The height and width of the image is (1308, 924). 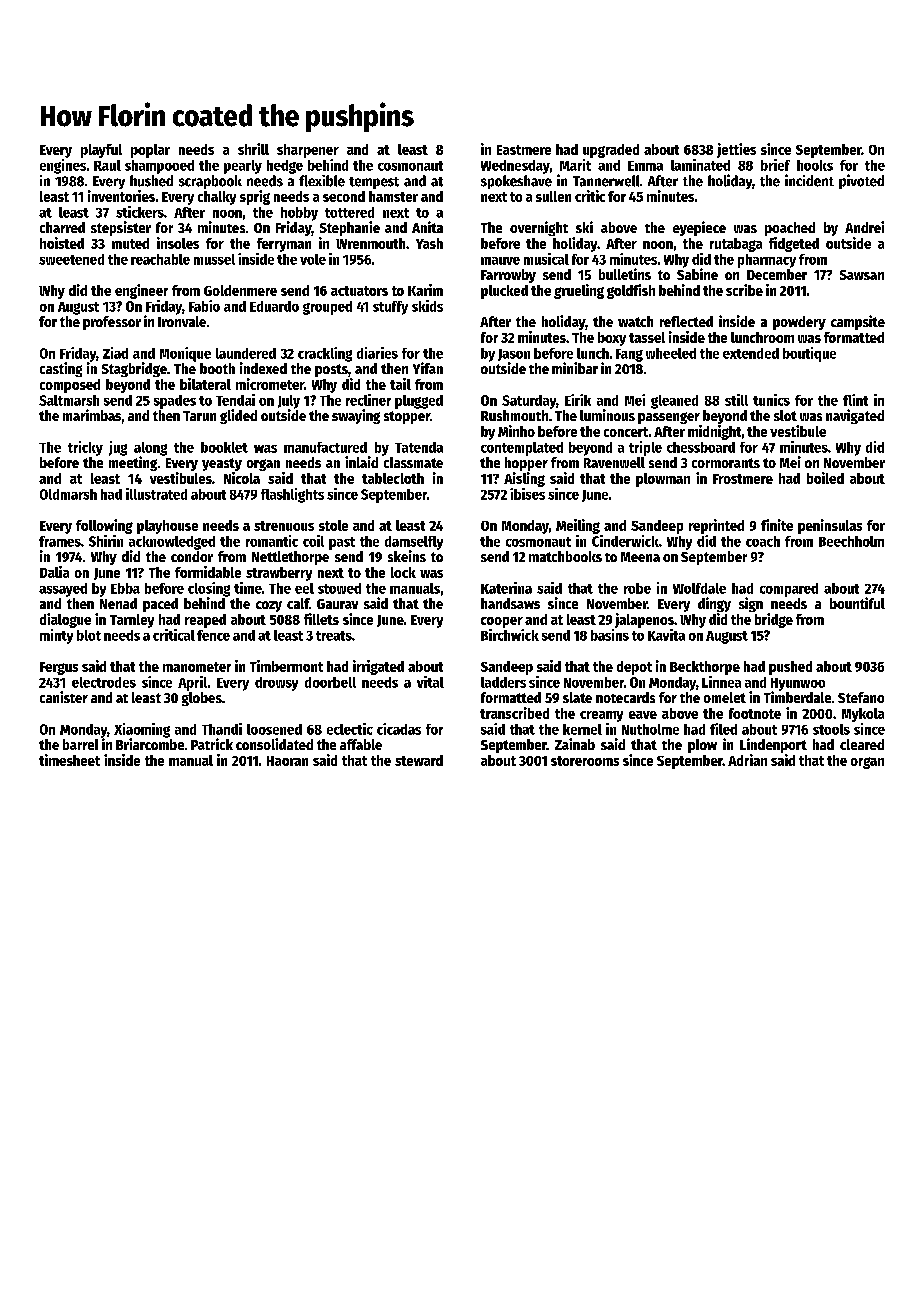 I want to click on classmate, so click(x=413, y=462).
